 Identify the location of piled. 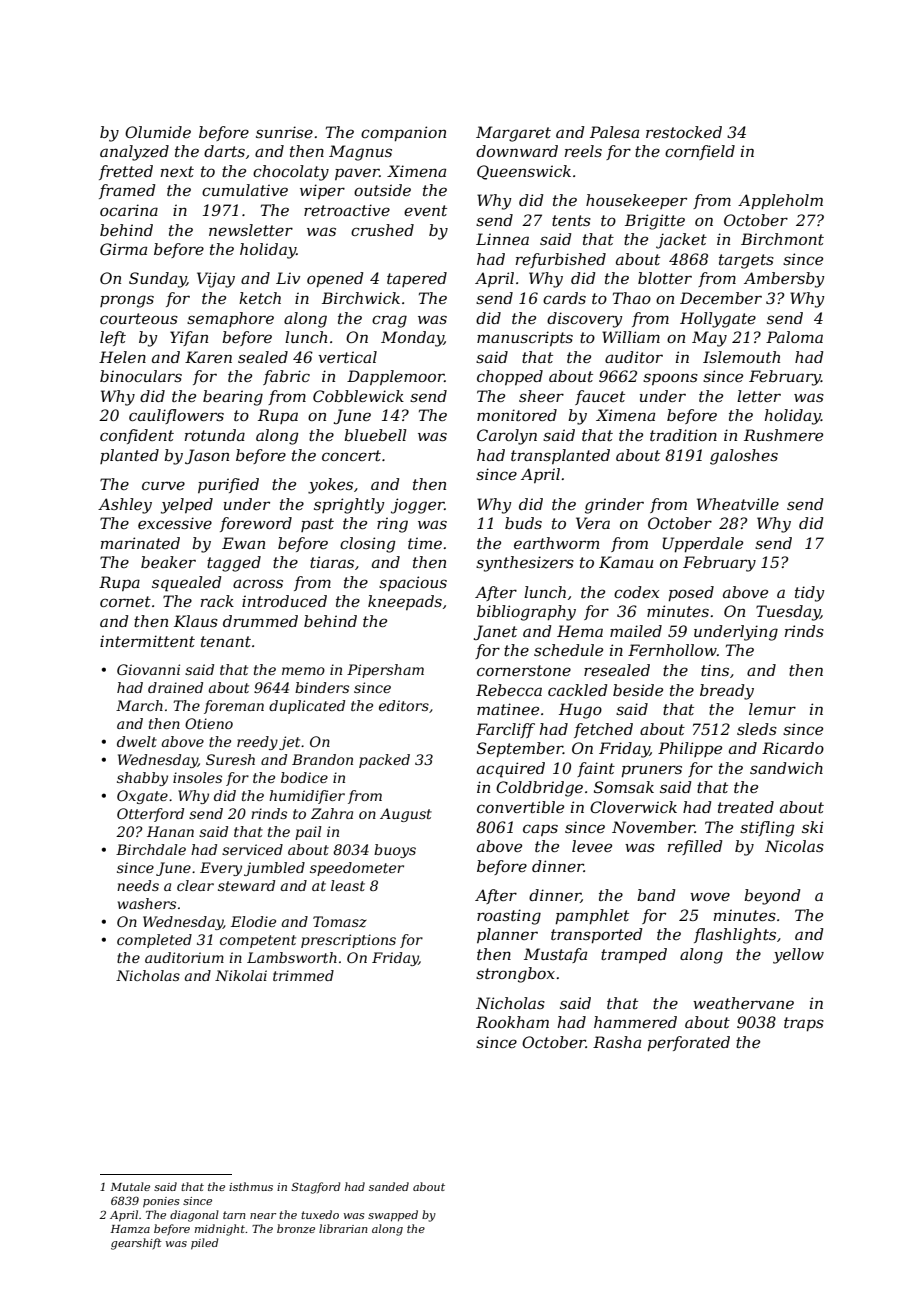
(205, 1244).
